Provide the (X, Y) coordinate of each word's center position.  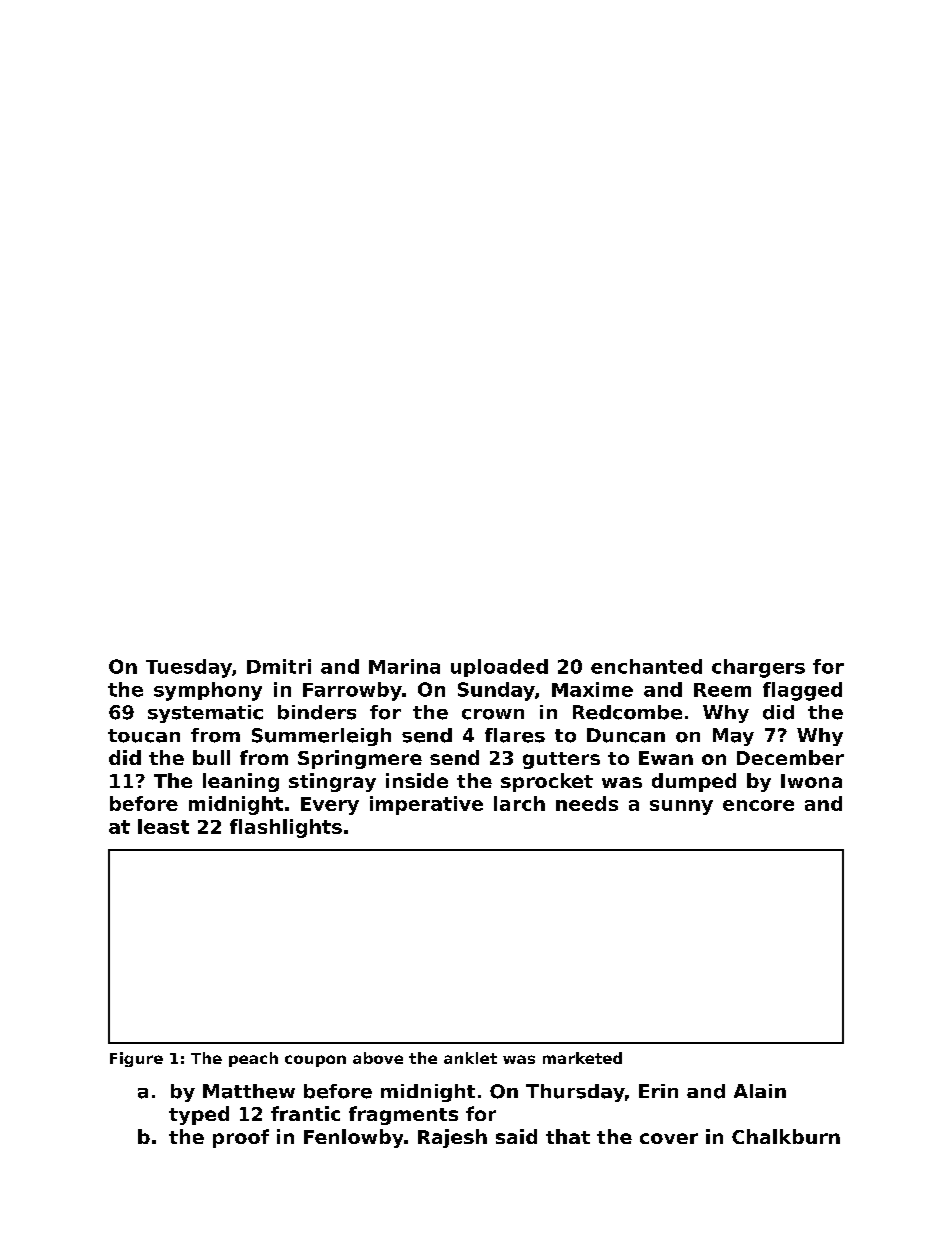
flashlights (286, 828)
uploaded (499, 668)
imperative (426, 805)
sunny (681, 807)
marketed (582, 1058)
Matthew (249, 1091)
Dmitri (279, 666)
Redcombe (627, 712)
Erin (658, 1091)
